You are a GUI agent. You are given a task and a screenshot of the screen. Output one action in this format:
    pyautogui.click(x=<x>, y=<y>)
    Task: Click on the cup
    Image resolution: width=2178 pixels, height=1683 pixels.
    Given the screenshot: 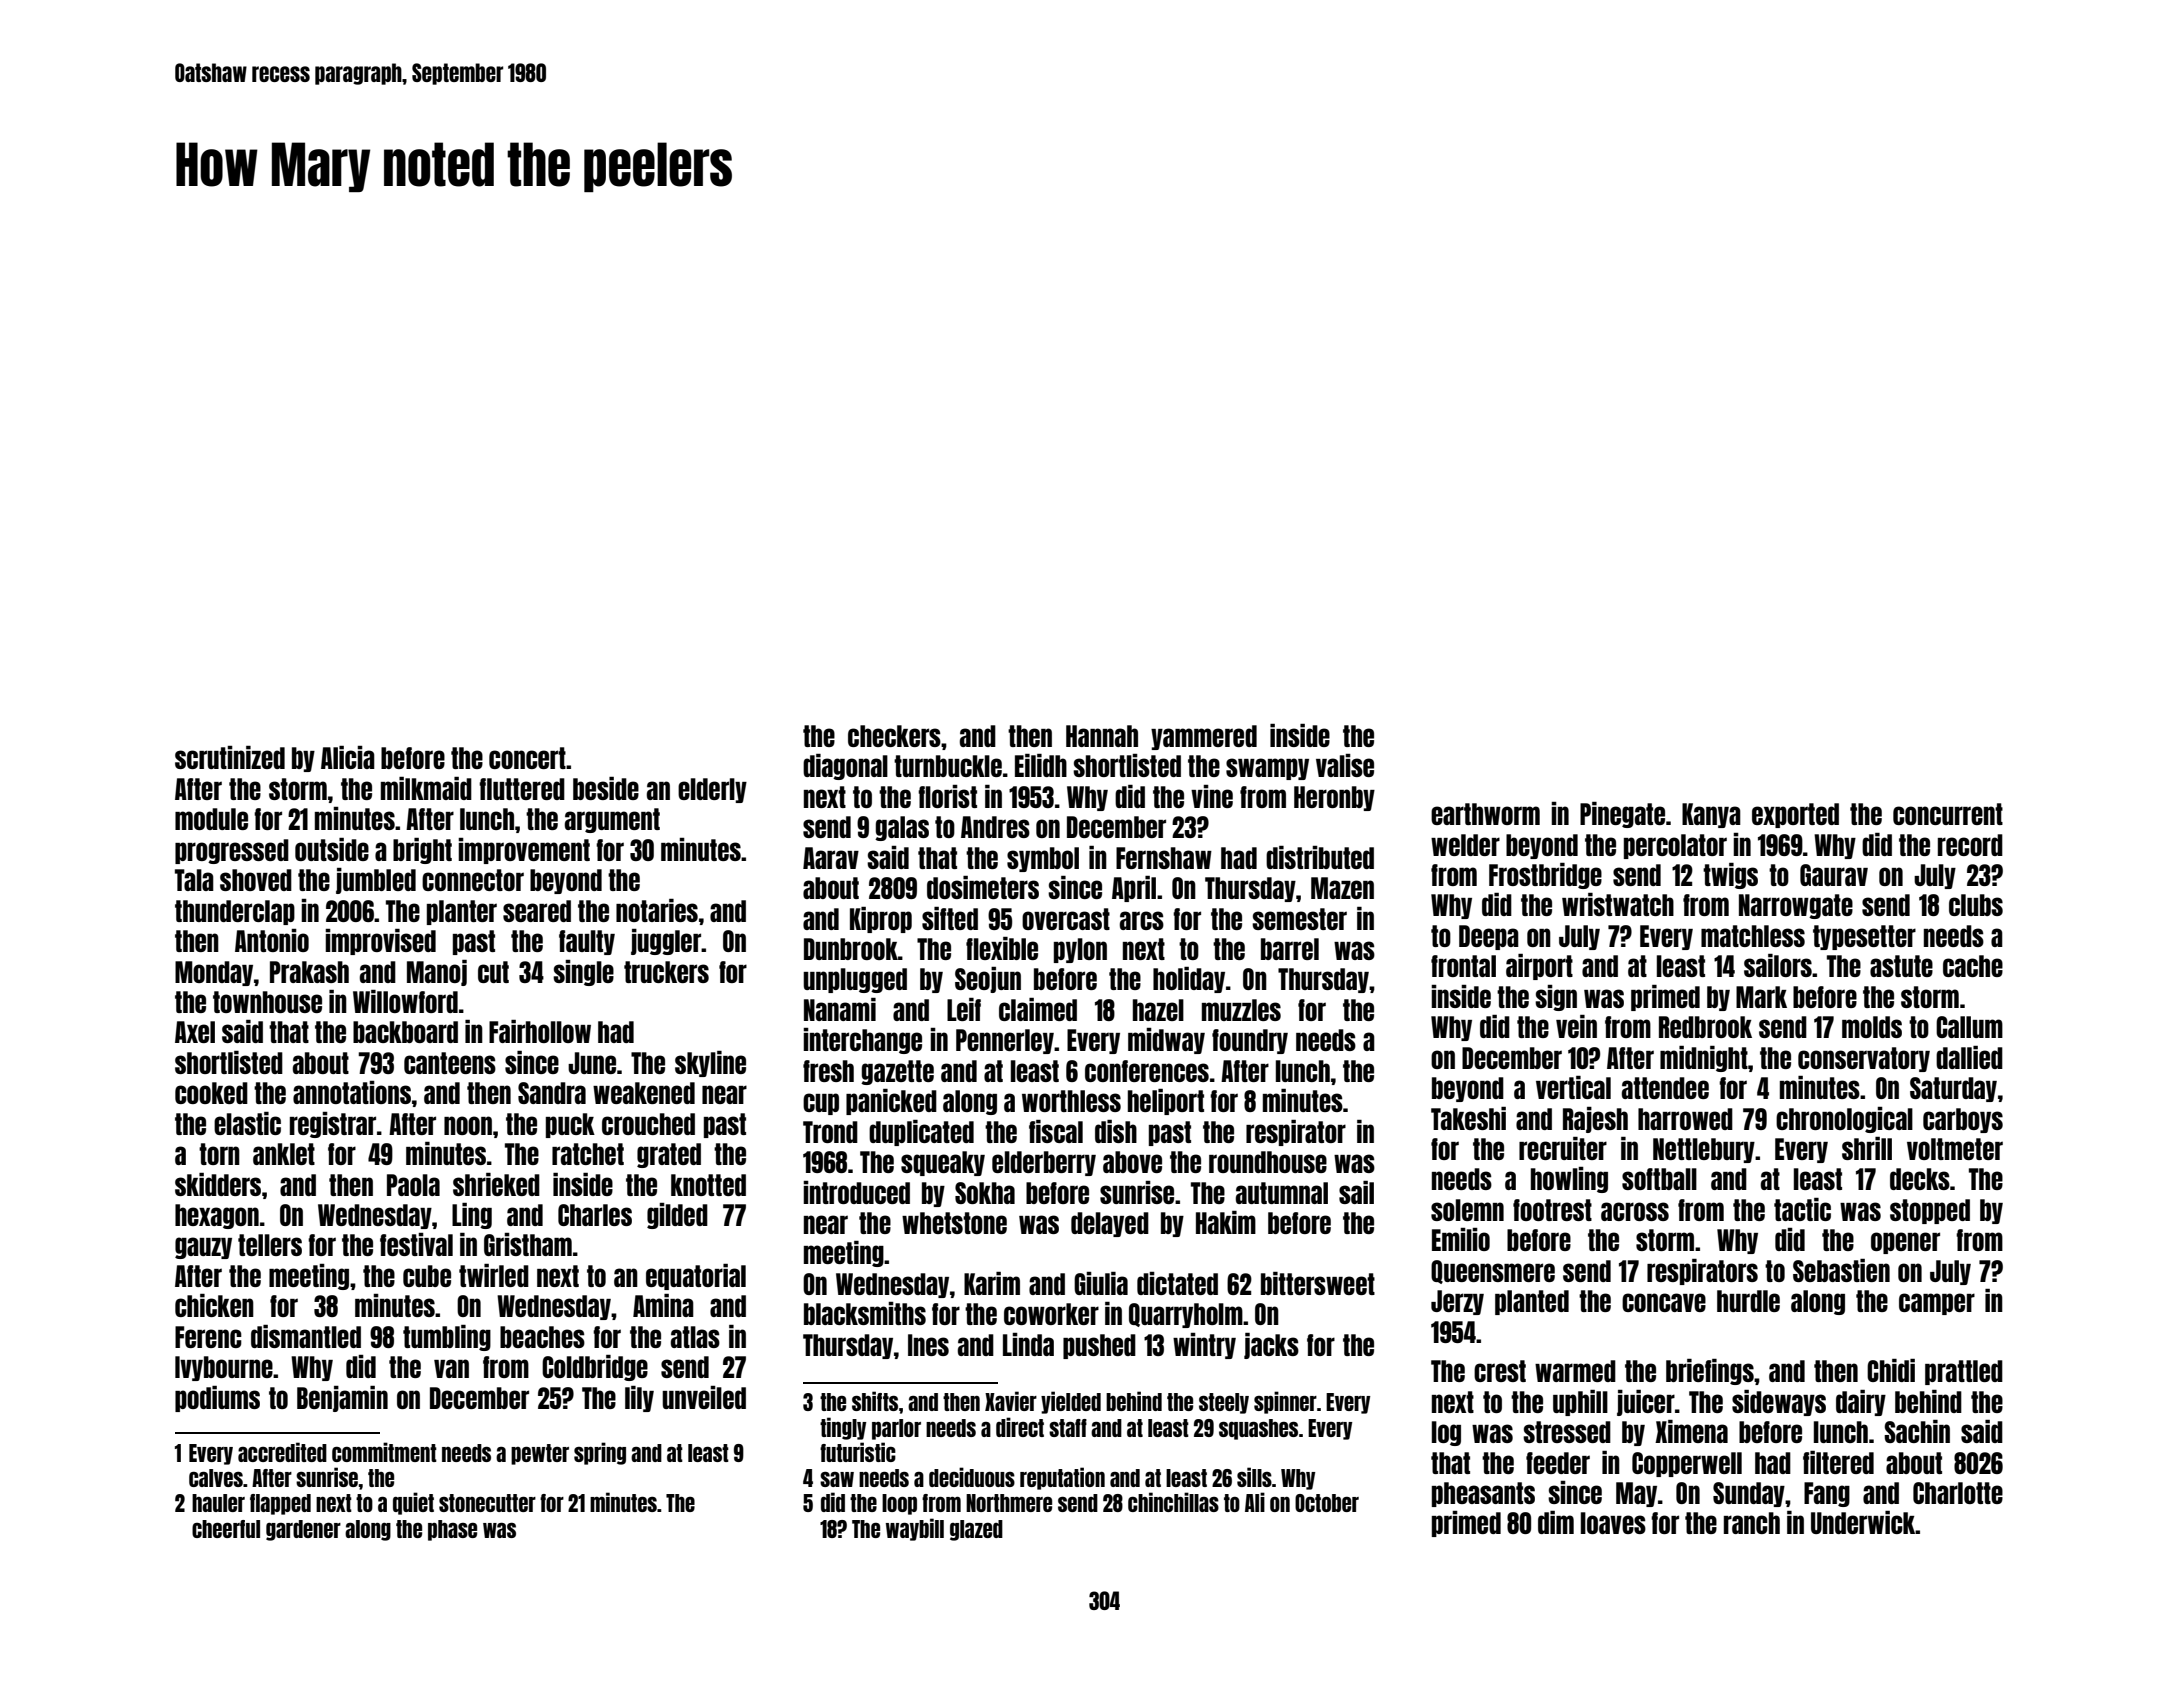 What is the action you would take?
    pyautogui.click(x=821, y=1104)
